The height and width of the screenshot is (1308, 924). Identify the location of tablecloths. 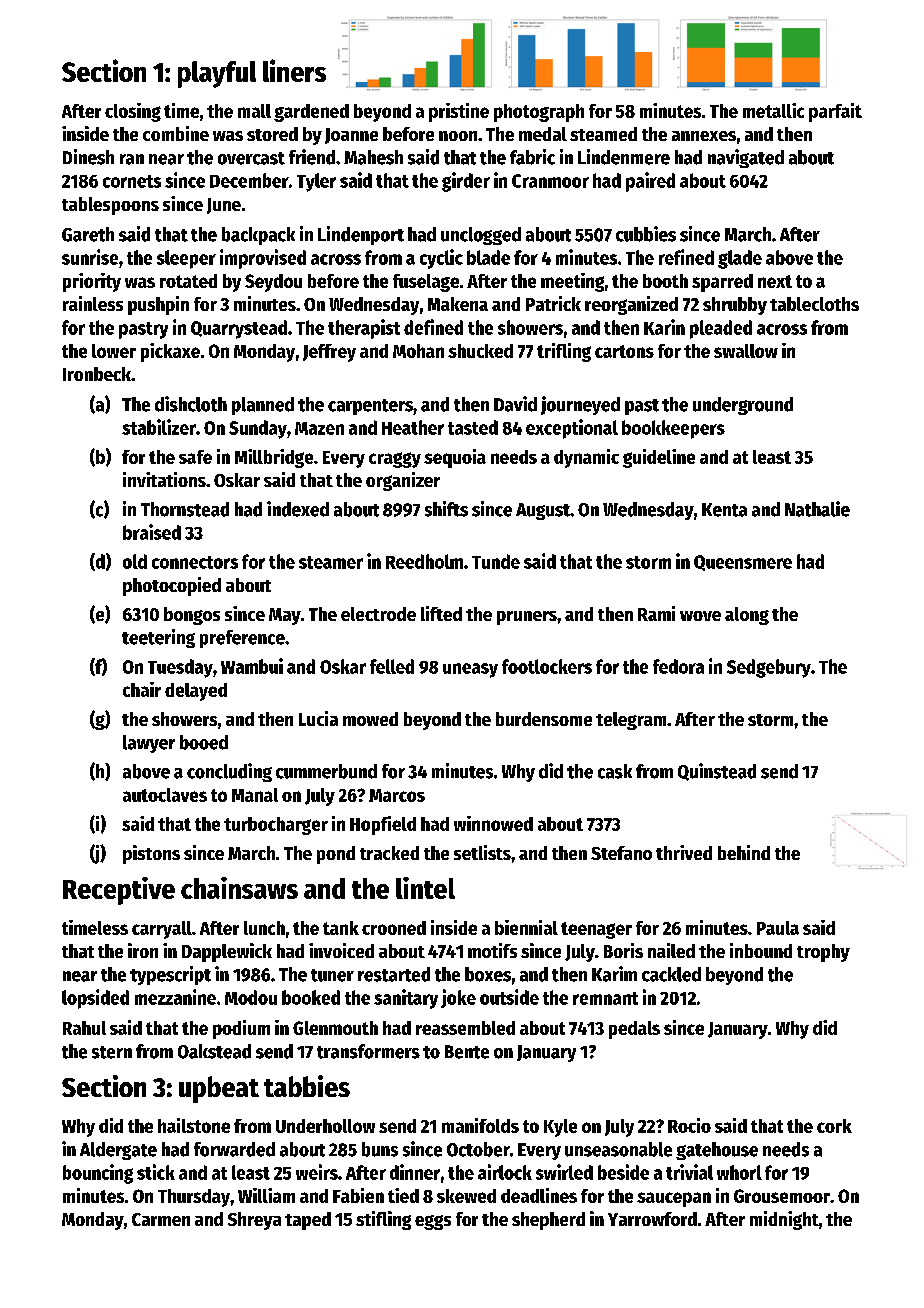
(814, 304).
